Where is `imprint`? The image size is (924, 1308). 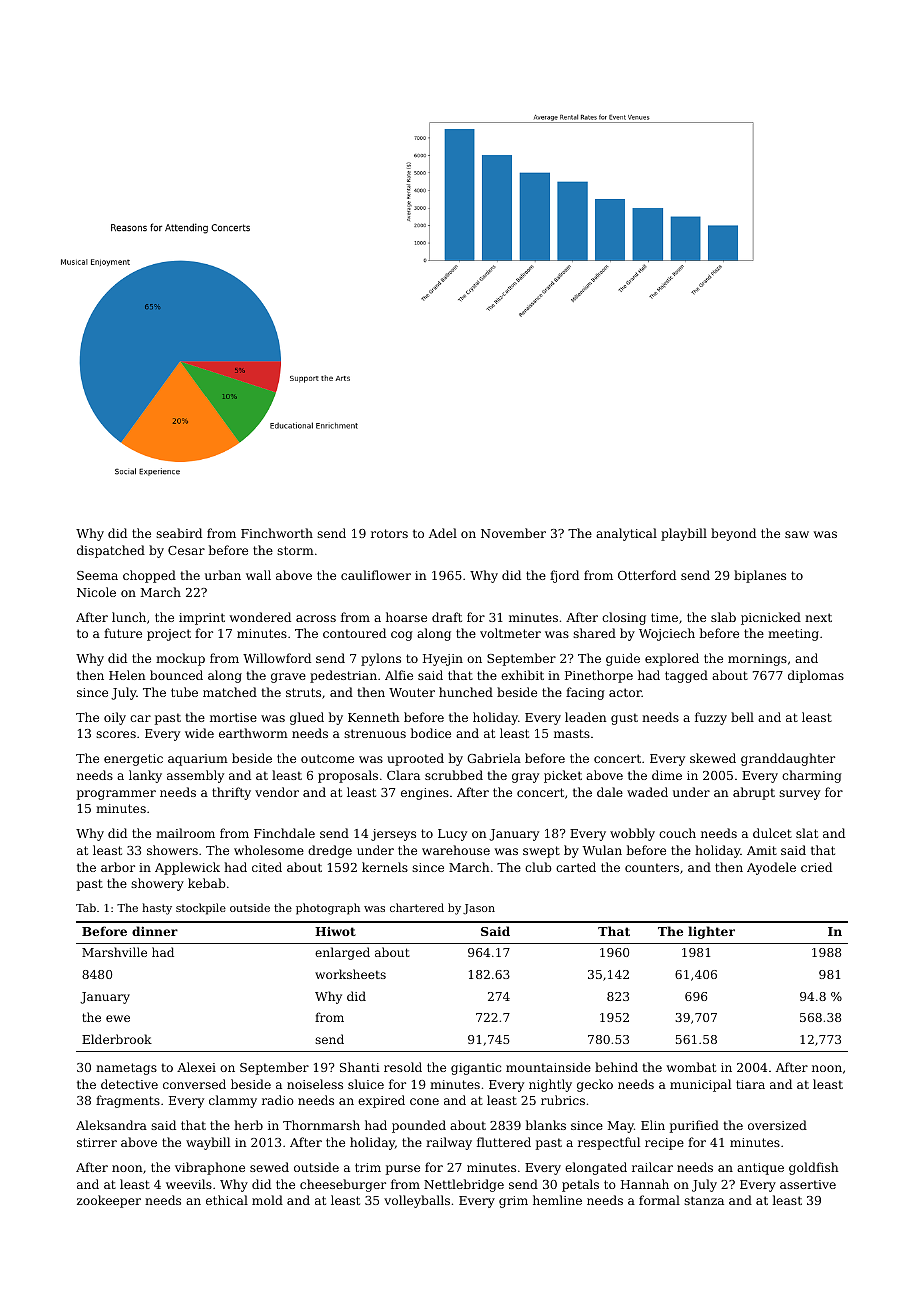
imprint is located at coordinates (202, 619).
